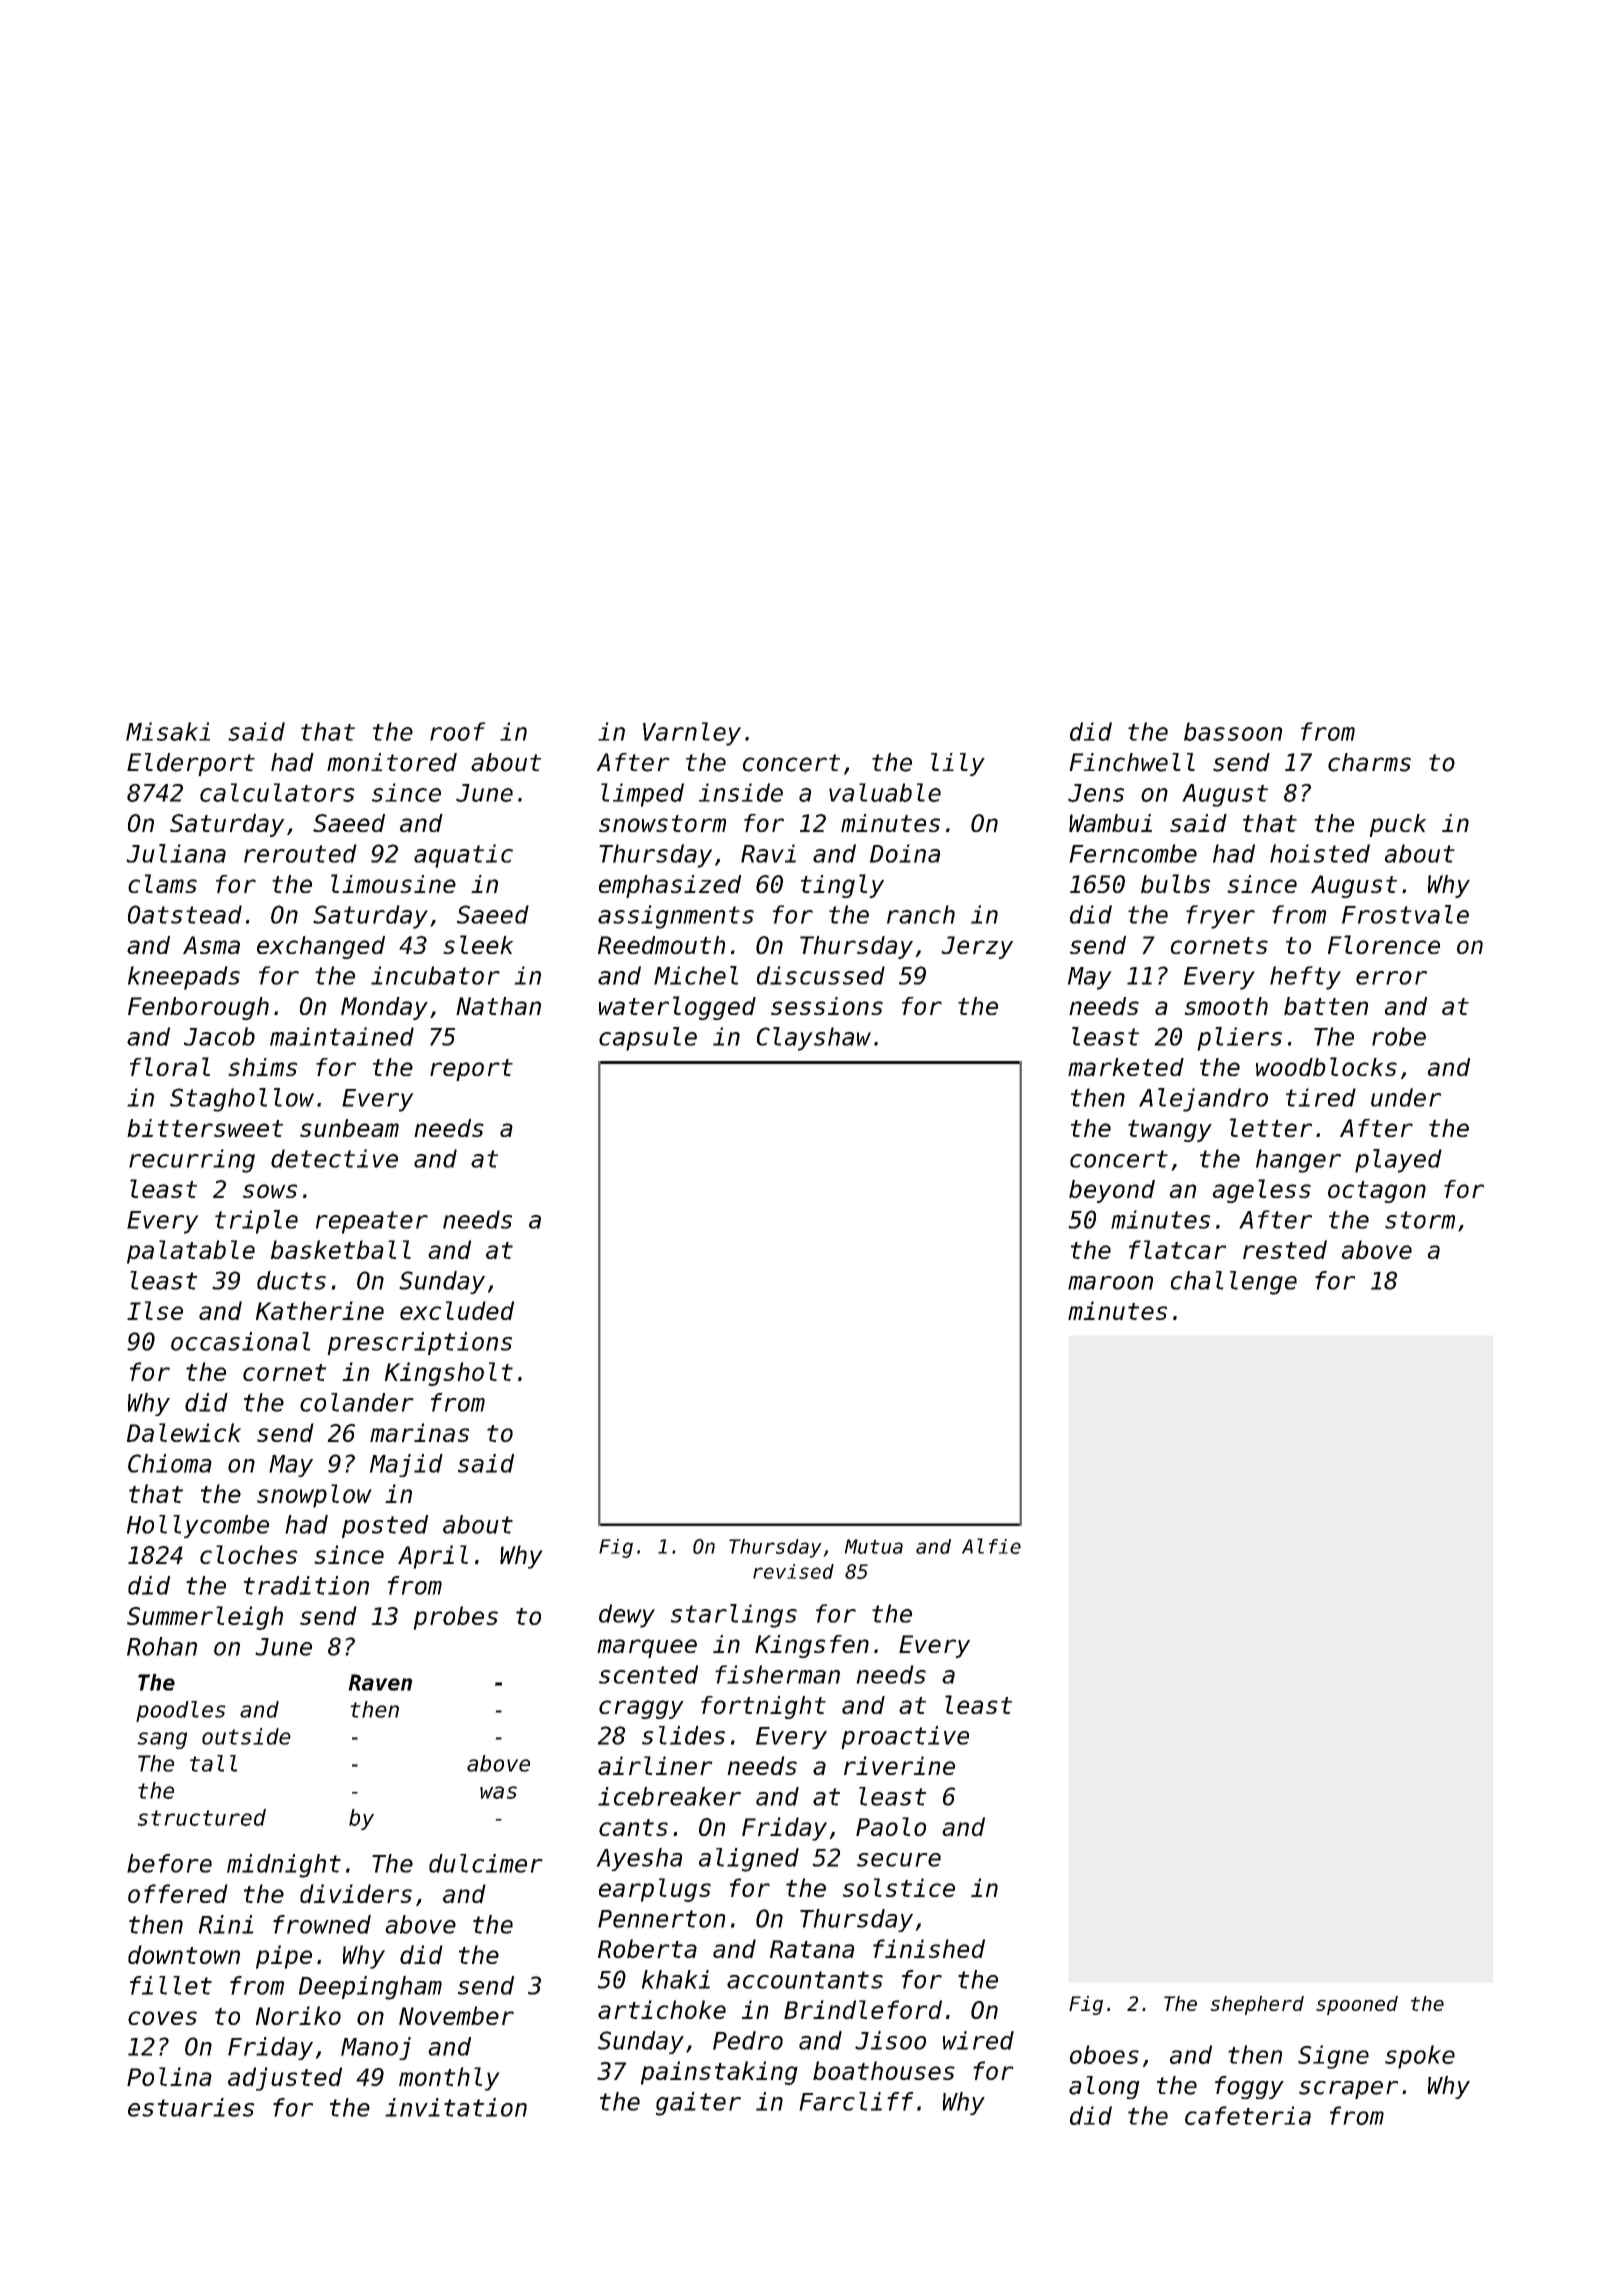 The height and width of the screenshot is (2292, 1620). I want to click on gaiter, so click(698, 2104).
